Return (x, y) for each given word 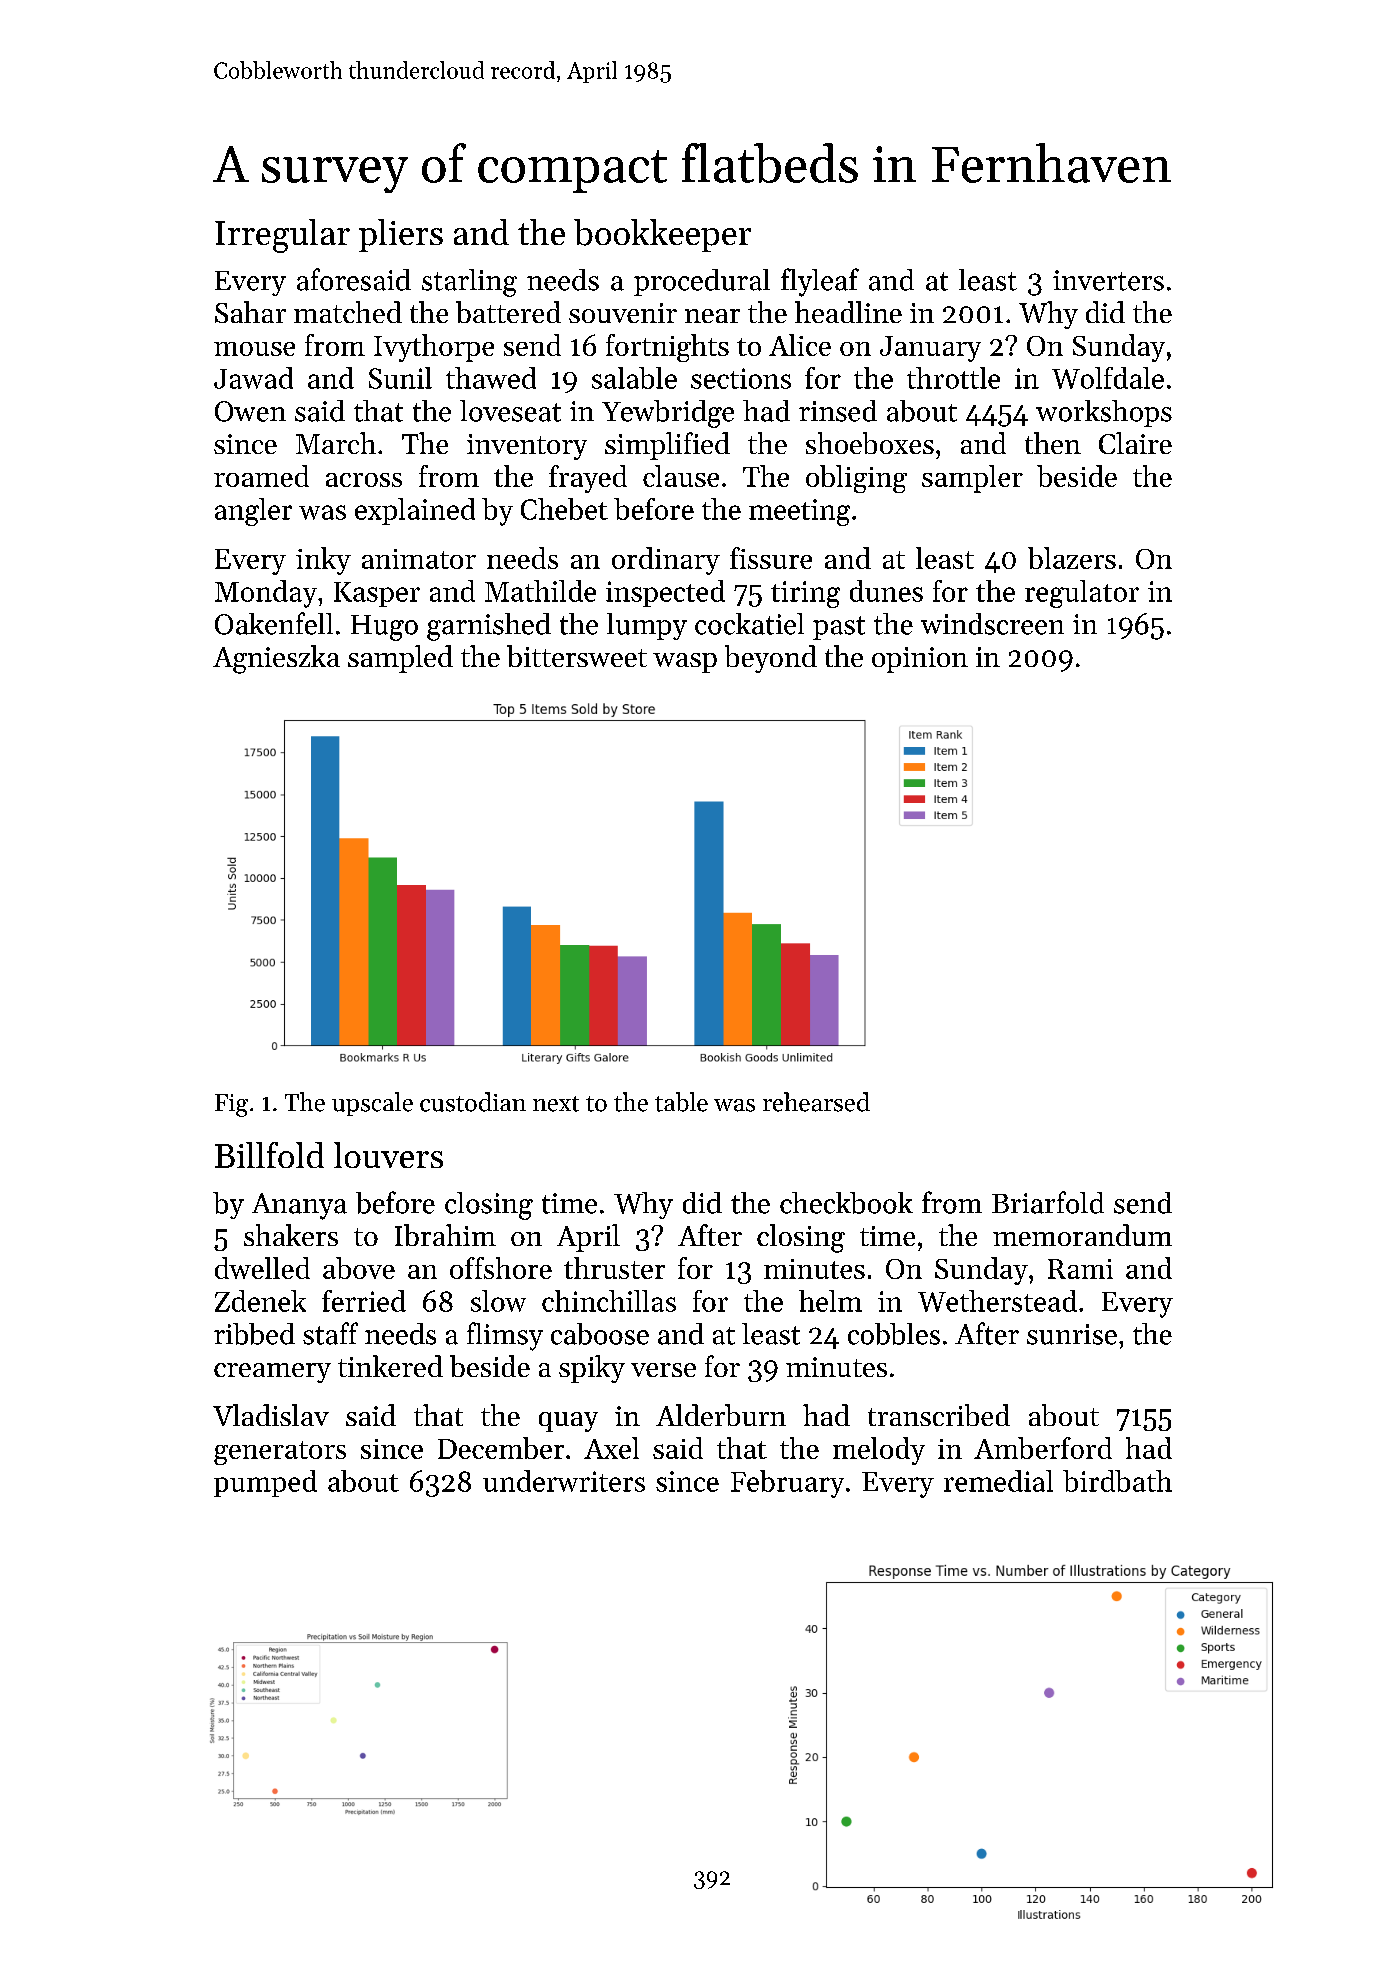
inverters (1108, 280)
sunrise (1072, 1334)
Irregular (282, 236)
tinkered (390, 1366)
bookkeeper (662, 235)
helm (830, 1301)
